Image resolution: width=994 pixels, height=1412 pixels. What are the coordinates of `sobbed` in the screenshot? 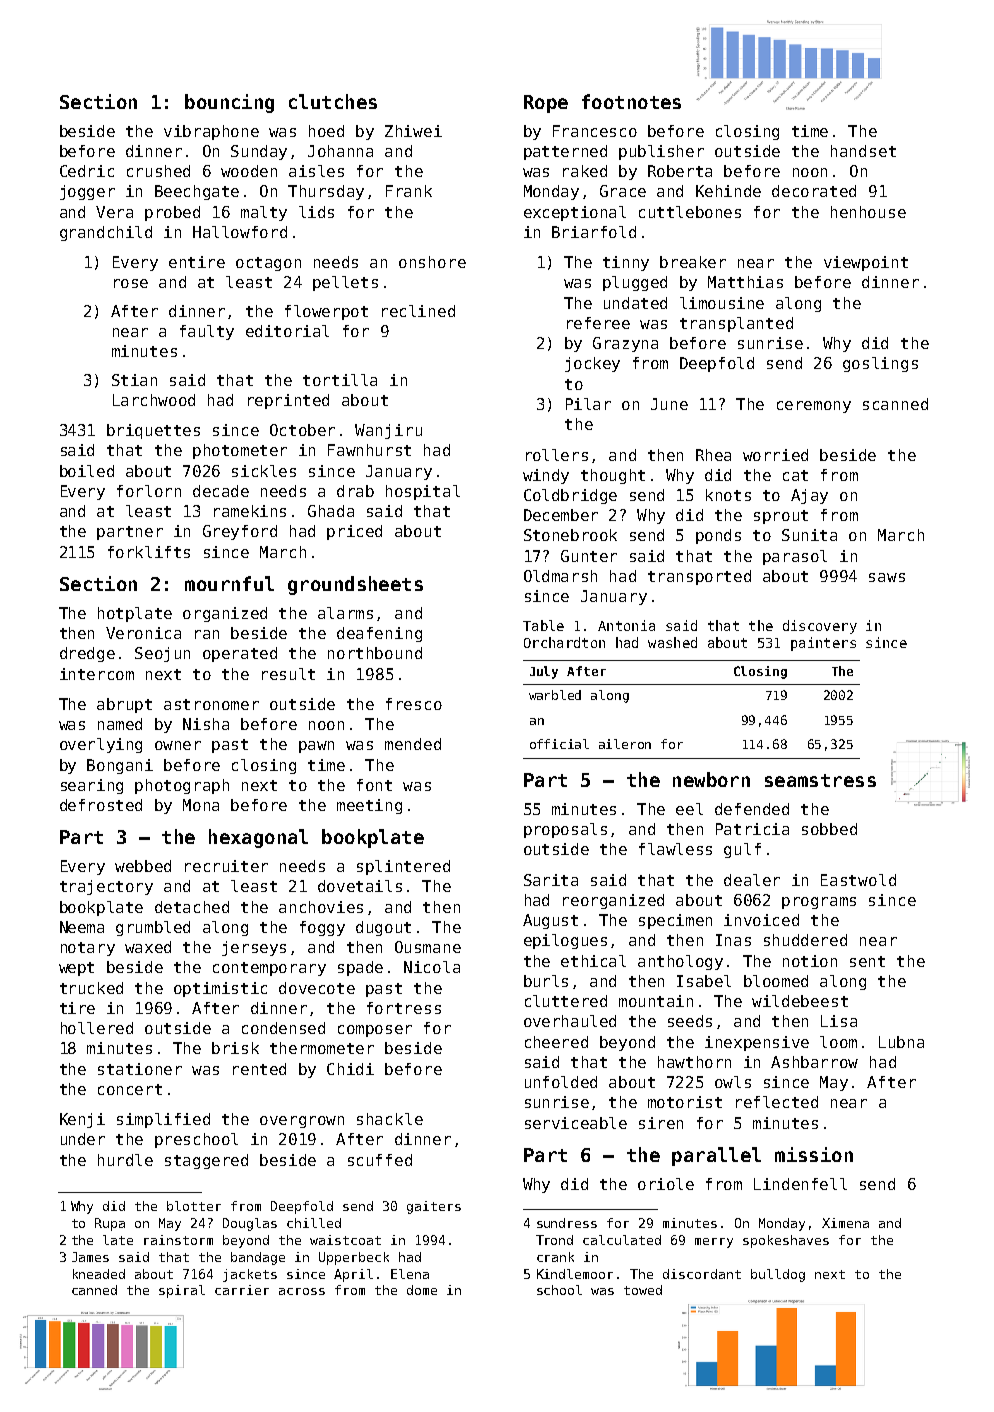 It's located at (829, 829).
